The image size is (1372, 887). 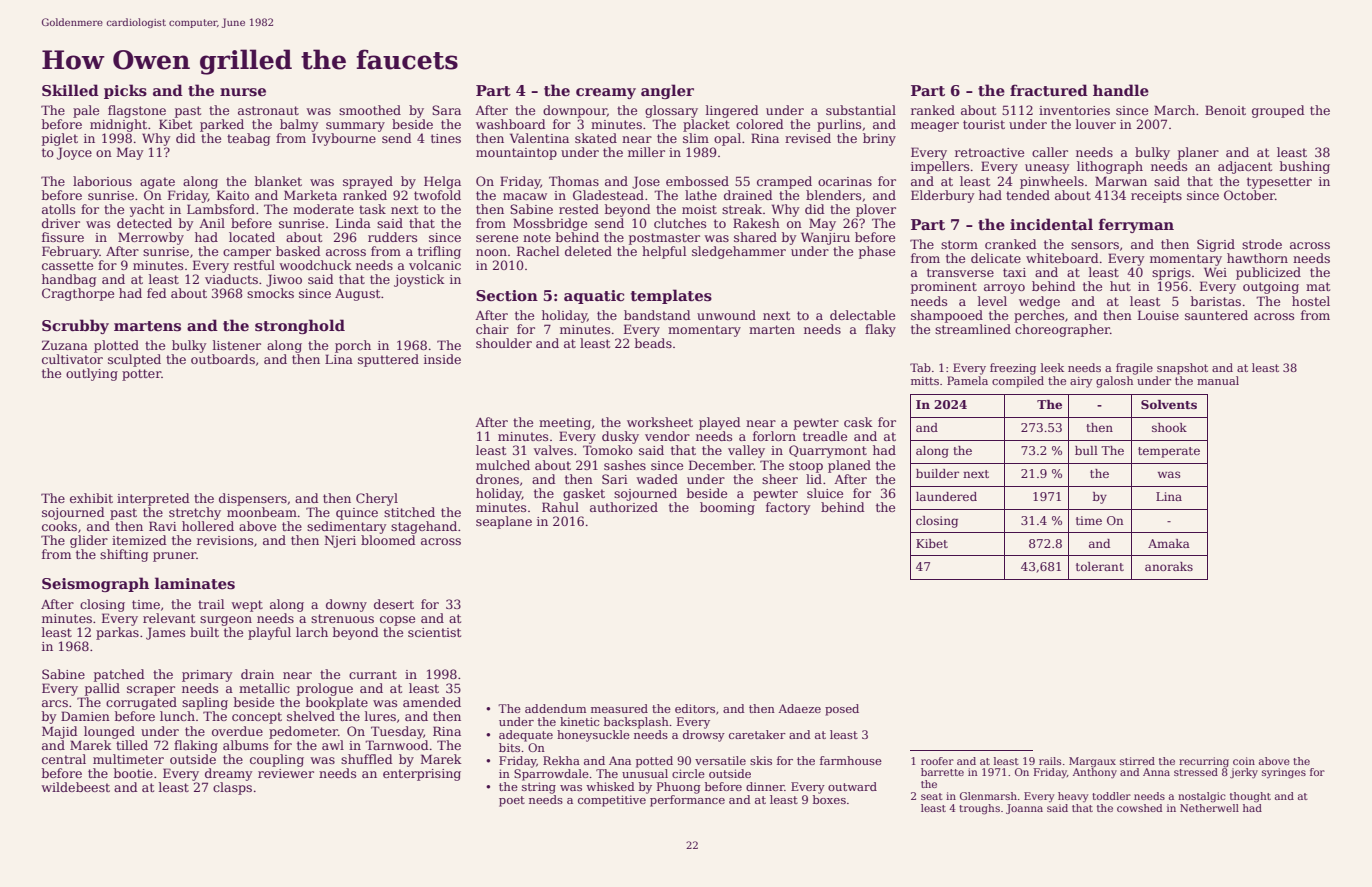 What do you see at coordinates (1278, 111) in the page?
I see `grouped` at bounding box center [1278, 111].
